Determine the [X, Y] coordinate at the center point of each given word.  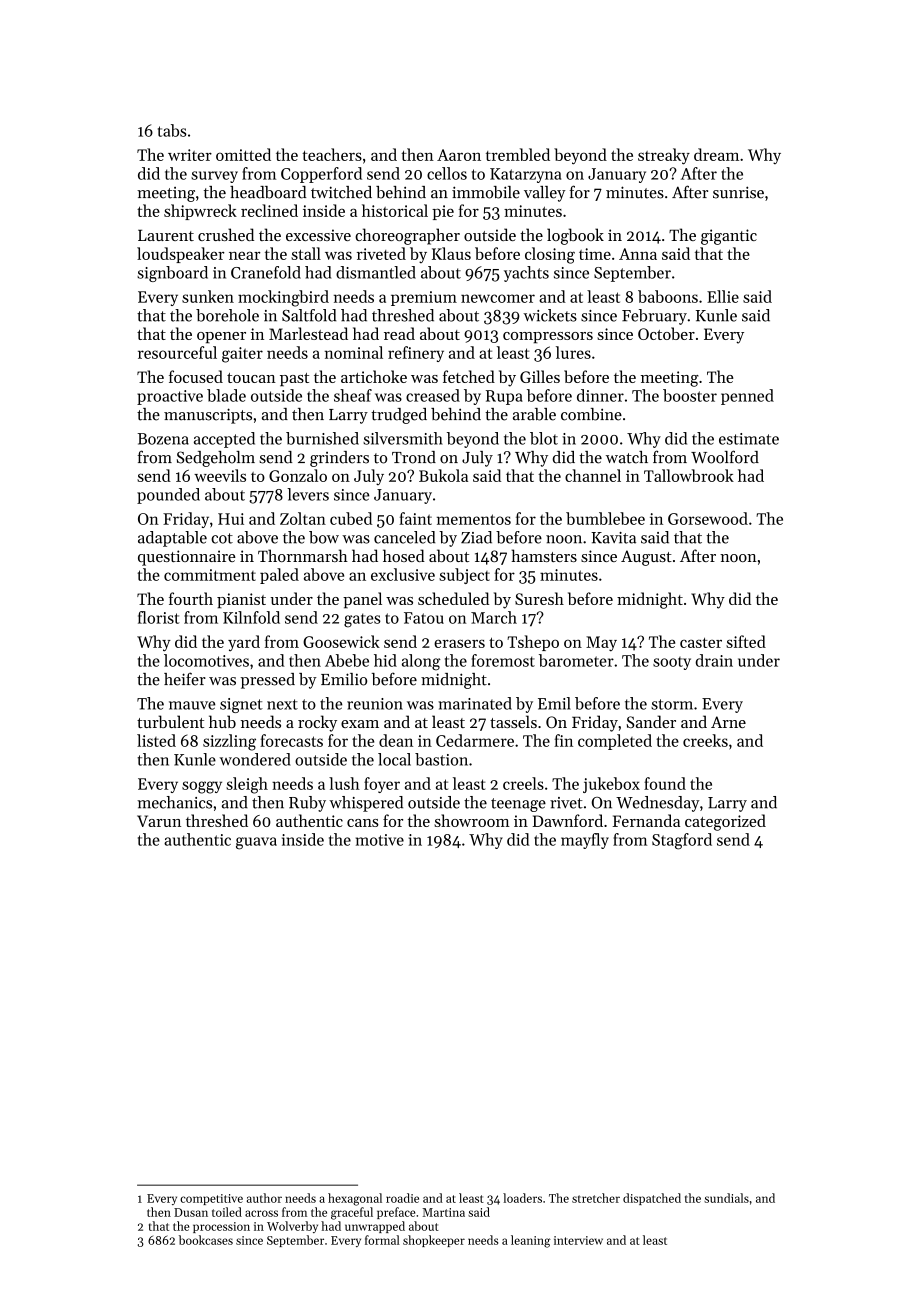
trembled [518, 154]
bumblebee [605, 518]
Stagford [682, 841]
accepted [224, 440]
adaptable [172, 539]
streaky [664, 156]
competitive [211, 1199]
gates [362, 620]
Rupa [504, 397]
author [264, 1198]
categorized [725, 822]
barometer [576, 660]
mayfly [585, 841]
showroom [472, 820]
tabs [172, 130]
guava [256, 843]
